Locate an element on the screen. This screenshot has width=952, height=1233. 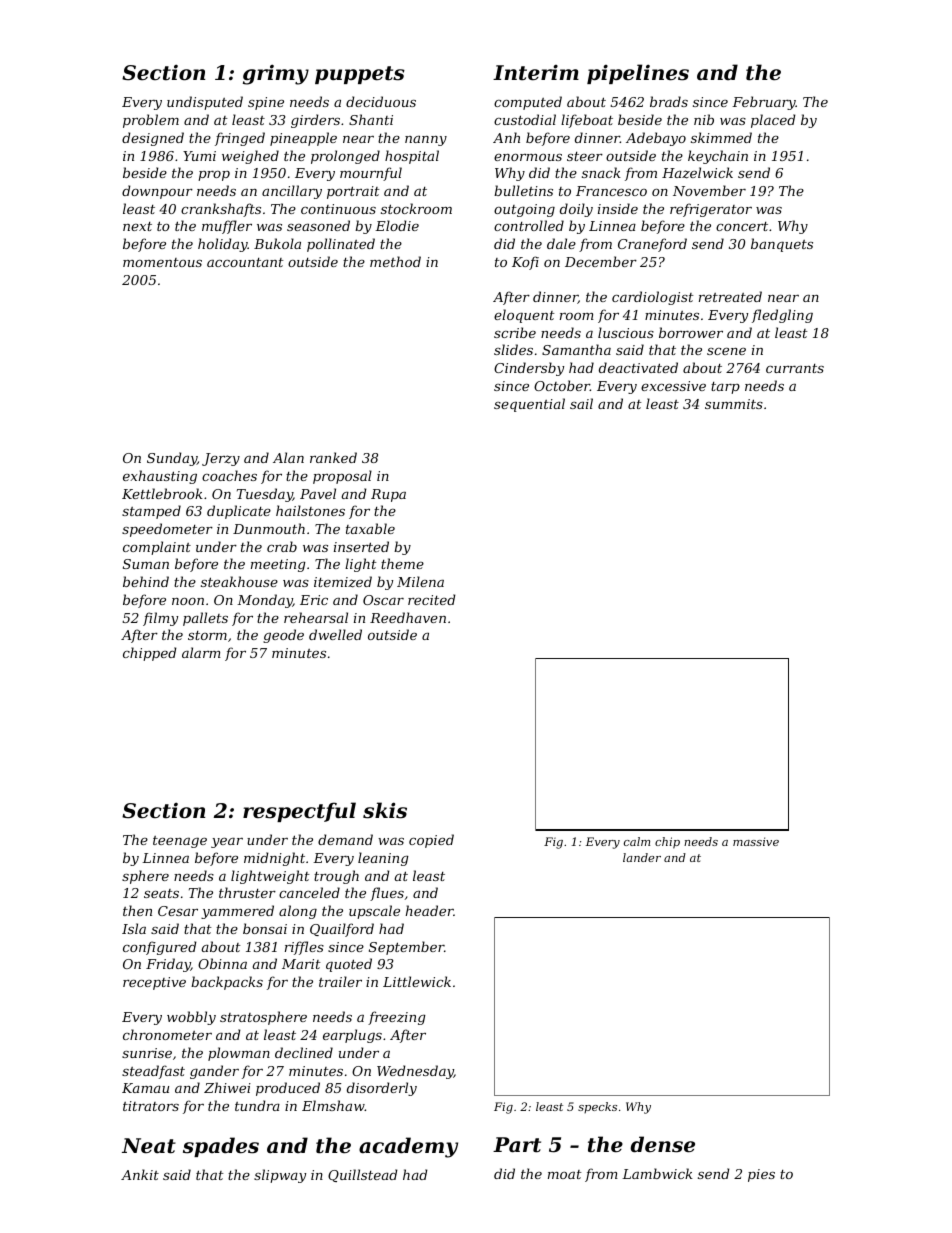
slipway is located at coordinates (280, 1176).
